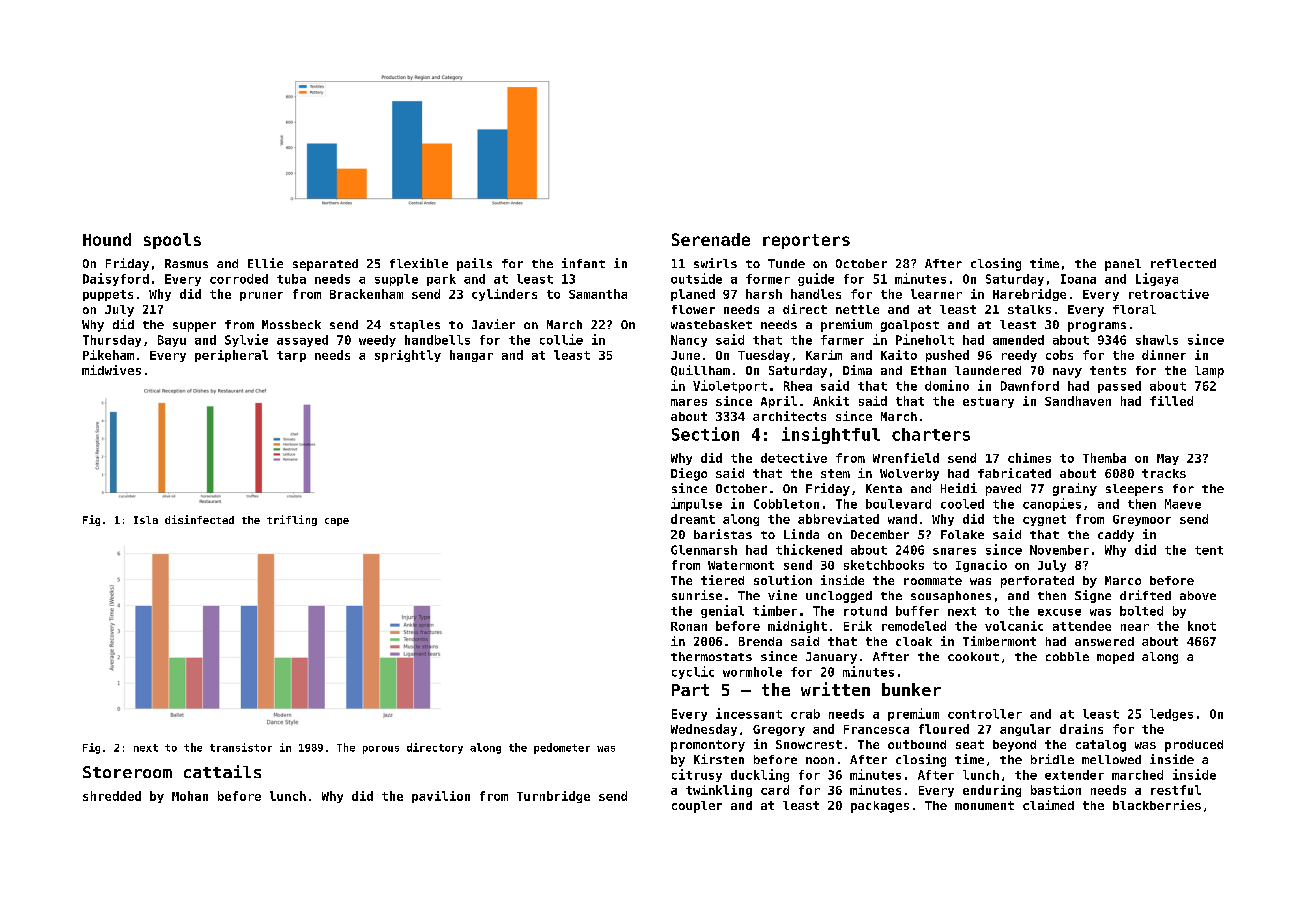 The image size is (1308, 924). I want to click on retroactive, so click(1169, 294).
